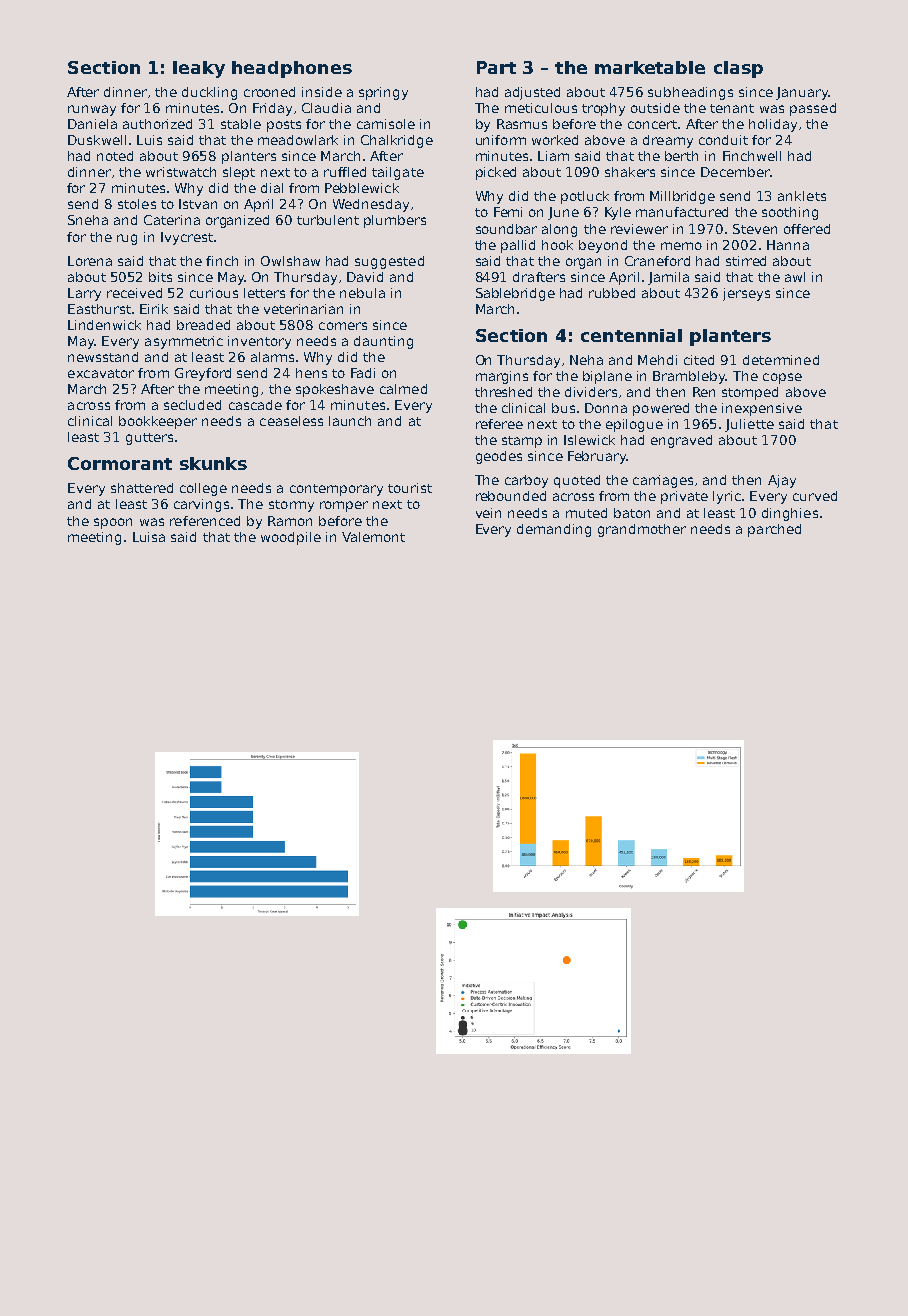 This image has height=1316, width=908. What do you see at coordinates (723, 140) in the image?
I see `conduit` at bounding box center [723, 140].
